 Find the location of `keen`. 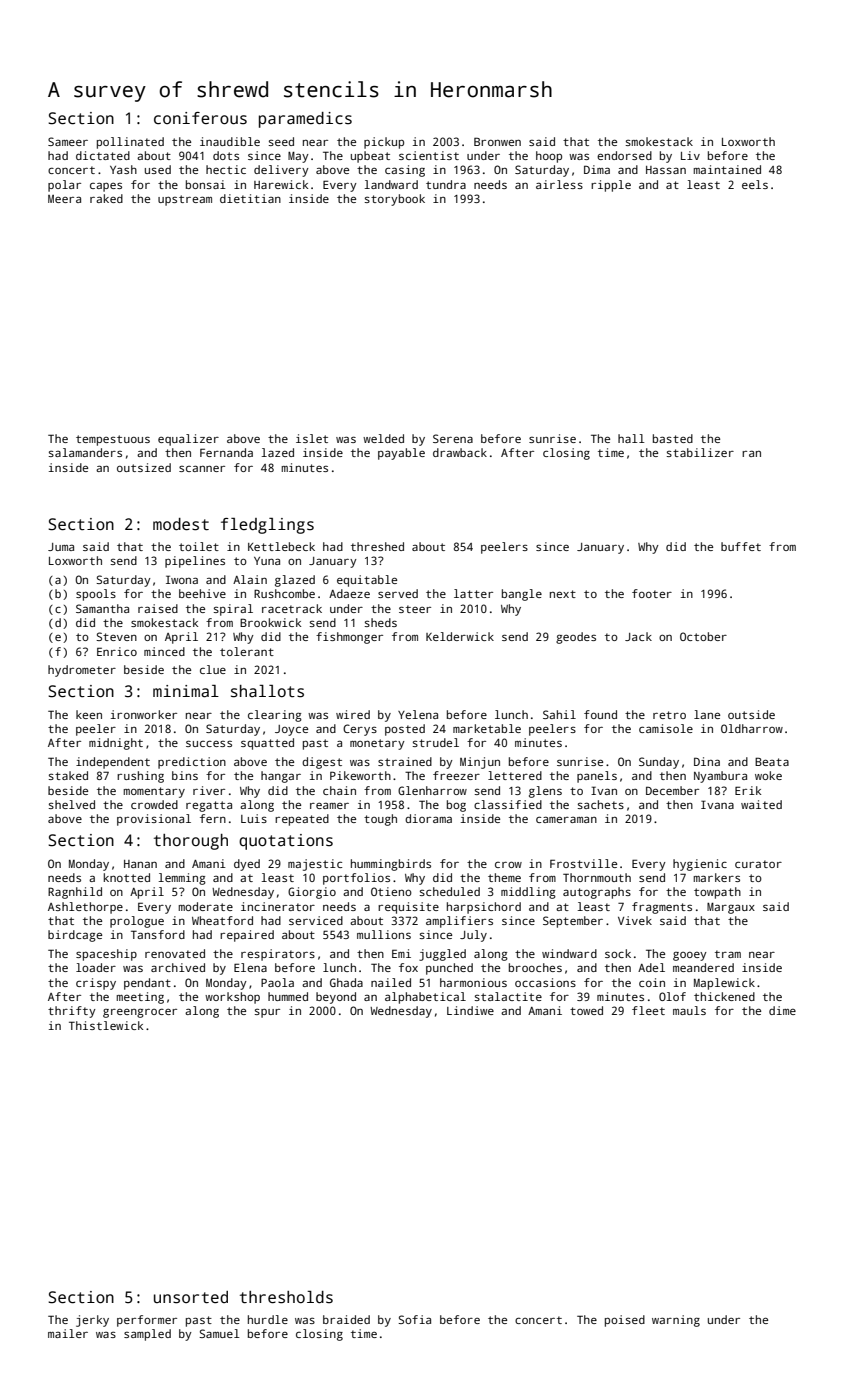

keen is located at coordinates (89, 714).
